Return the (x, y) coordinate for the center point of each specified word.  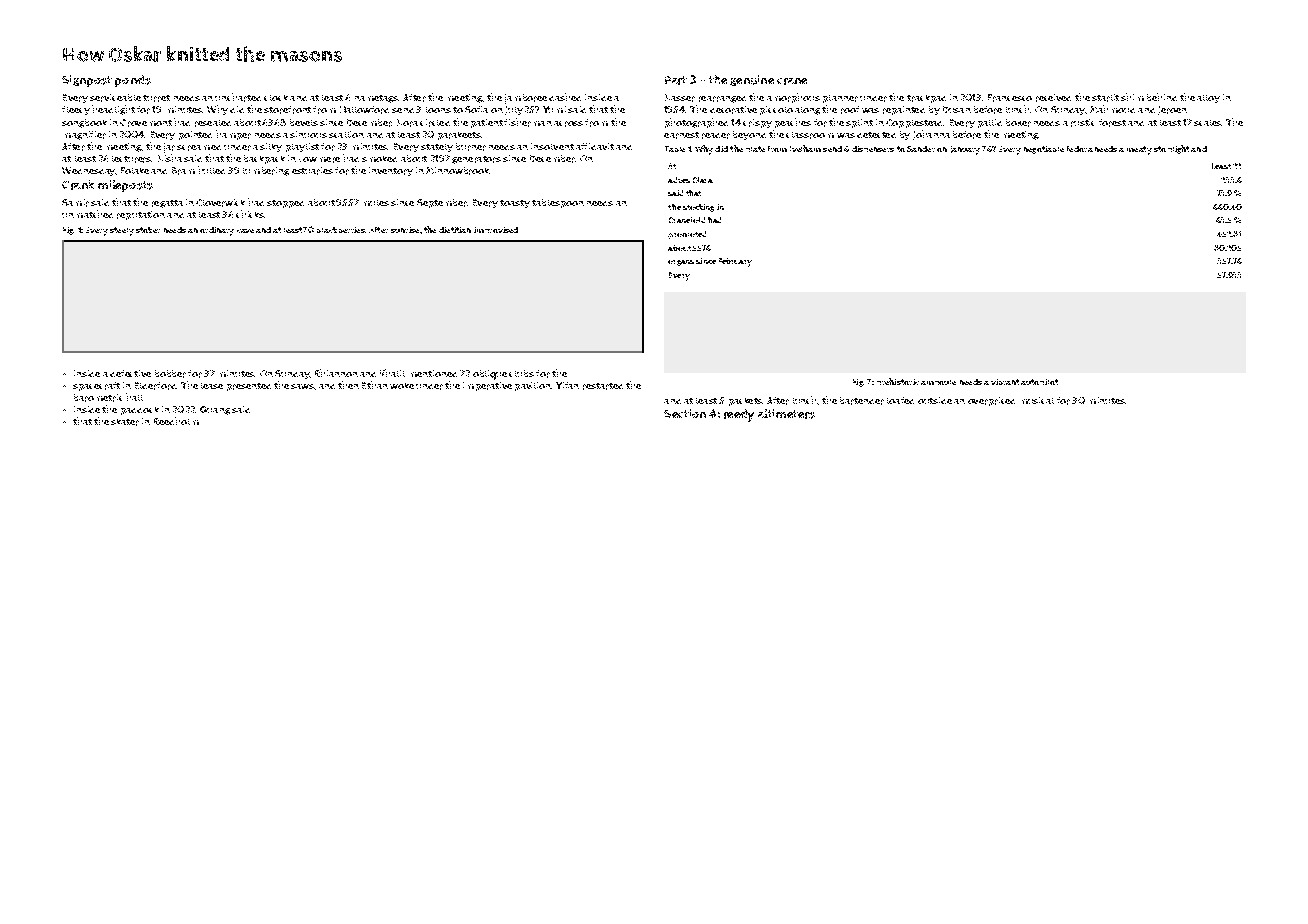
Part (676, 80)
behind (1162, 97)
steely (122, 231)
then (348, 385)
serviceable (115, 98)
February (735, 262)
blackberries (341, 230)
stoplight (1171, 149)
